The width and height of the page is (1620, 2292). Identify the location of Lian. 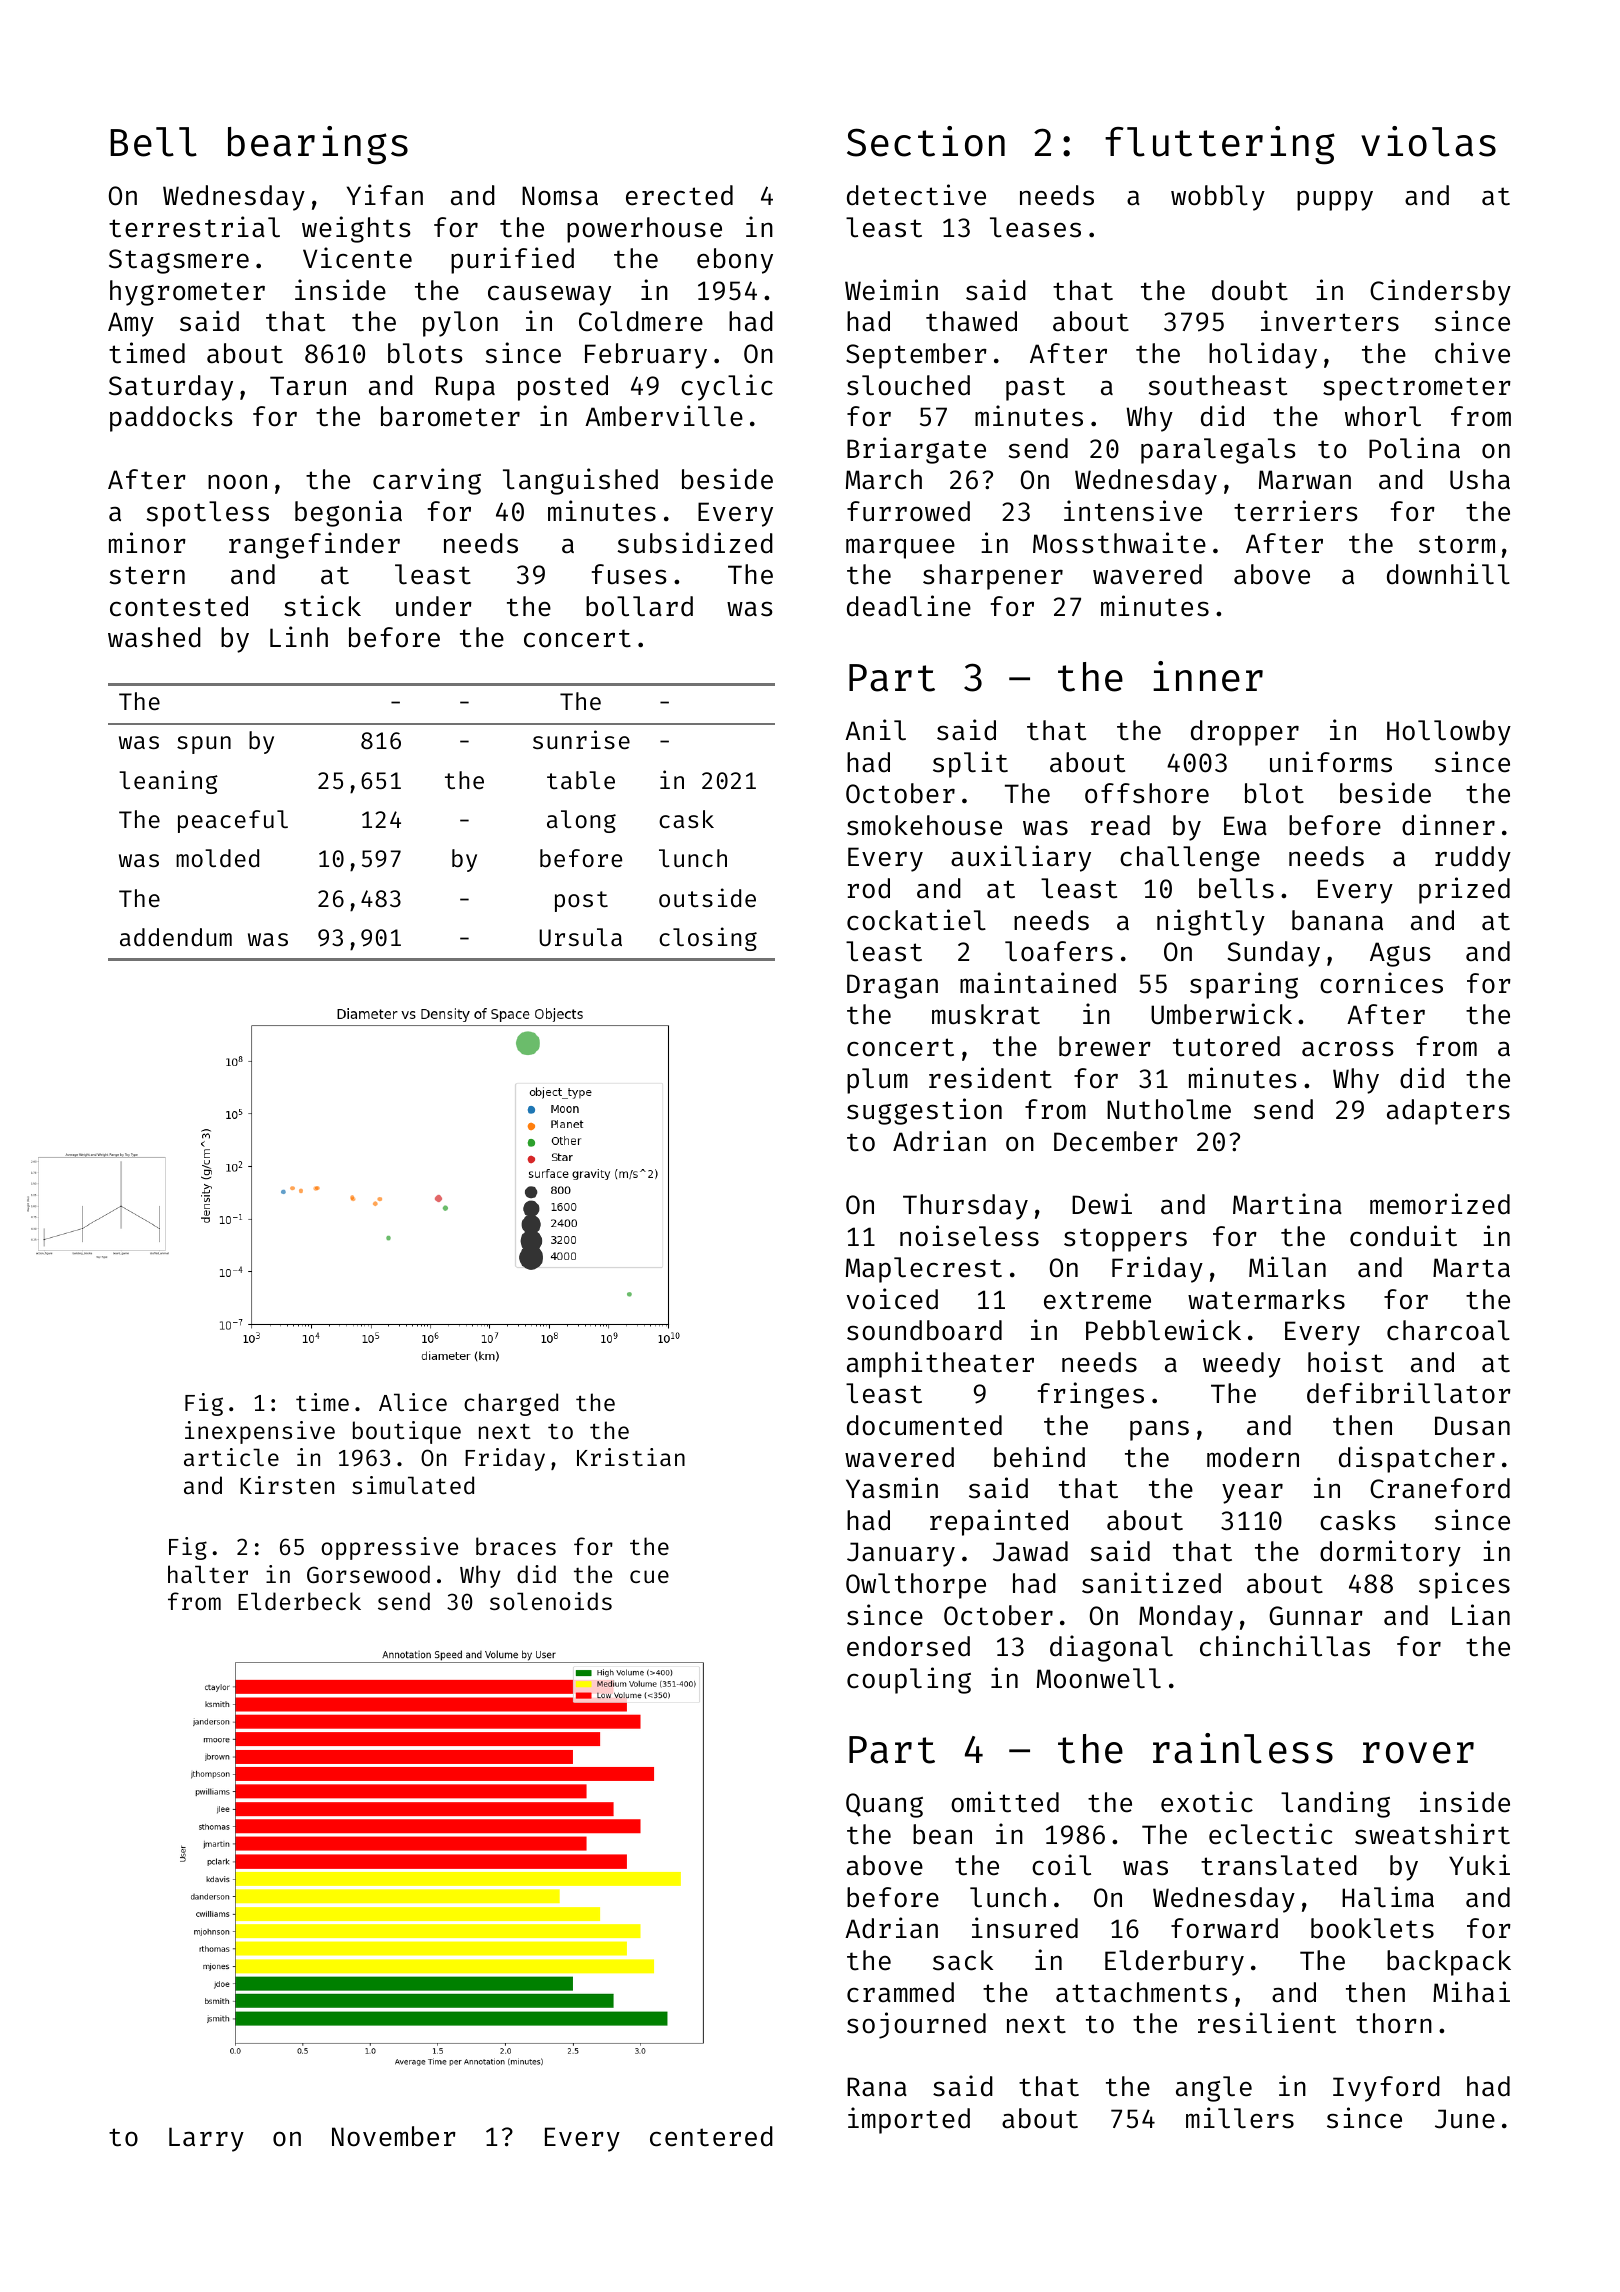
(1481, 1615).
